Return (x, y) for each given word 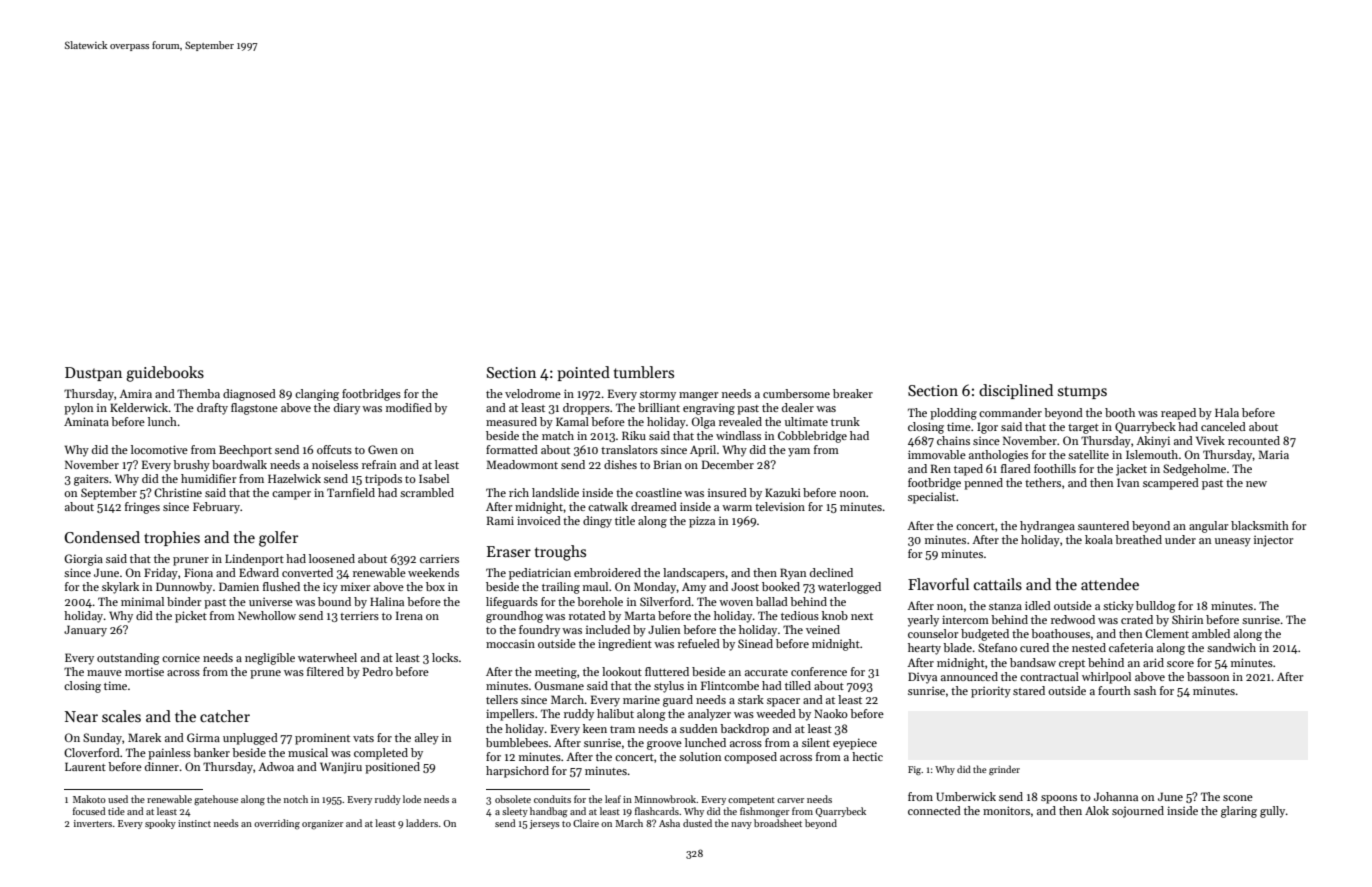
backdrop (744, 730)
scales (121, 716)
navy (741, 825)
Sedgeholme (1194, 470)
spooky (160, 824)
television (780, 506)
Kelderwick (139, 407)
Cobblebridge (812, 437)
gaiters (91, 480)
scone (1238, 798)
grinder (1004, 770)
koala (1099, 539)
